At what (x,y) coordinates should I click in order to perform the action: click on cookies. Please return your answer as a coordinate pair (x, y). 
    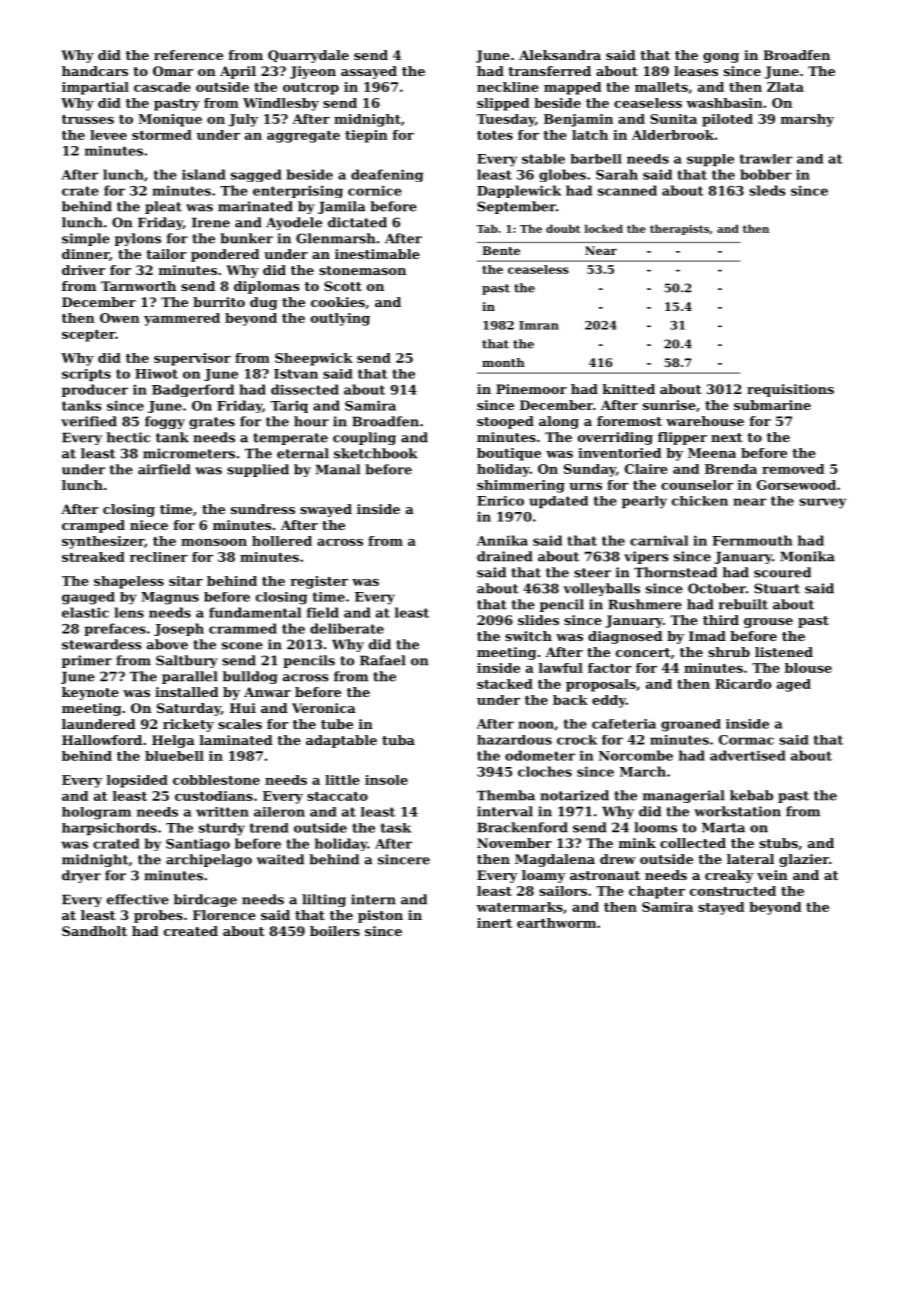
    Looking at the image, I should click on (338, 302).
